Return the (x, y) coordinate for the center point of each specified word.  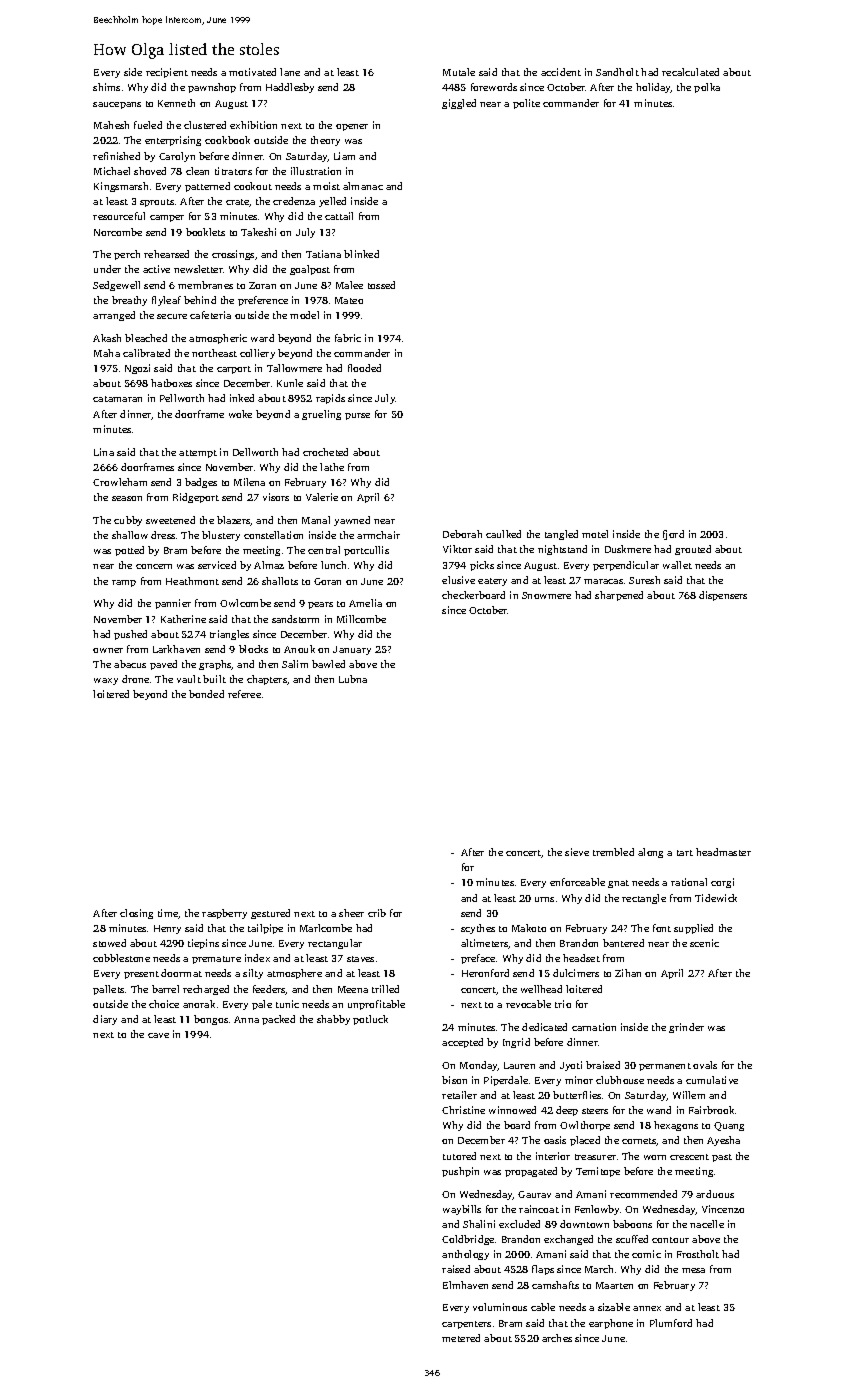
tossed (381, 285)
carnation (594, 1027)
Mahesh (111, 125)
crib (377, 913)
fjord (673, 535)
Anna (246, 1019)
